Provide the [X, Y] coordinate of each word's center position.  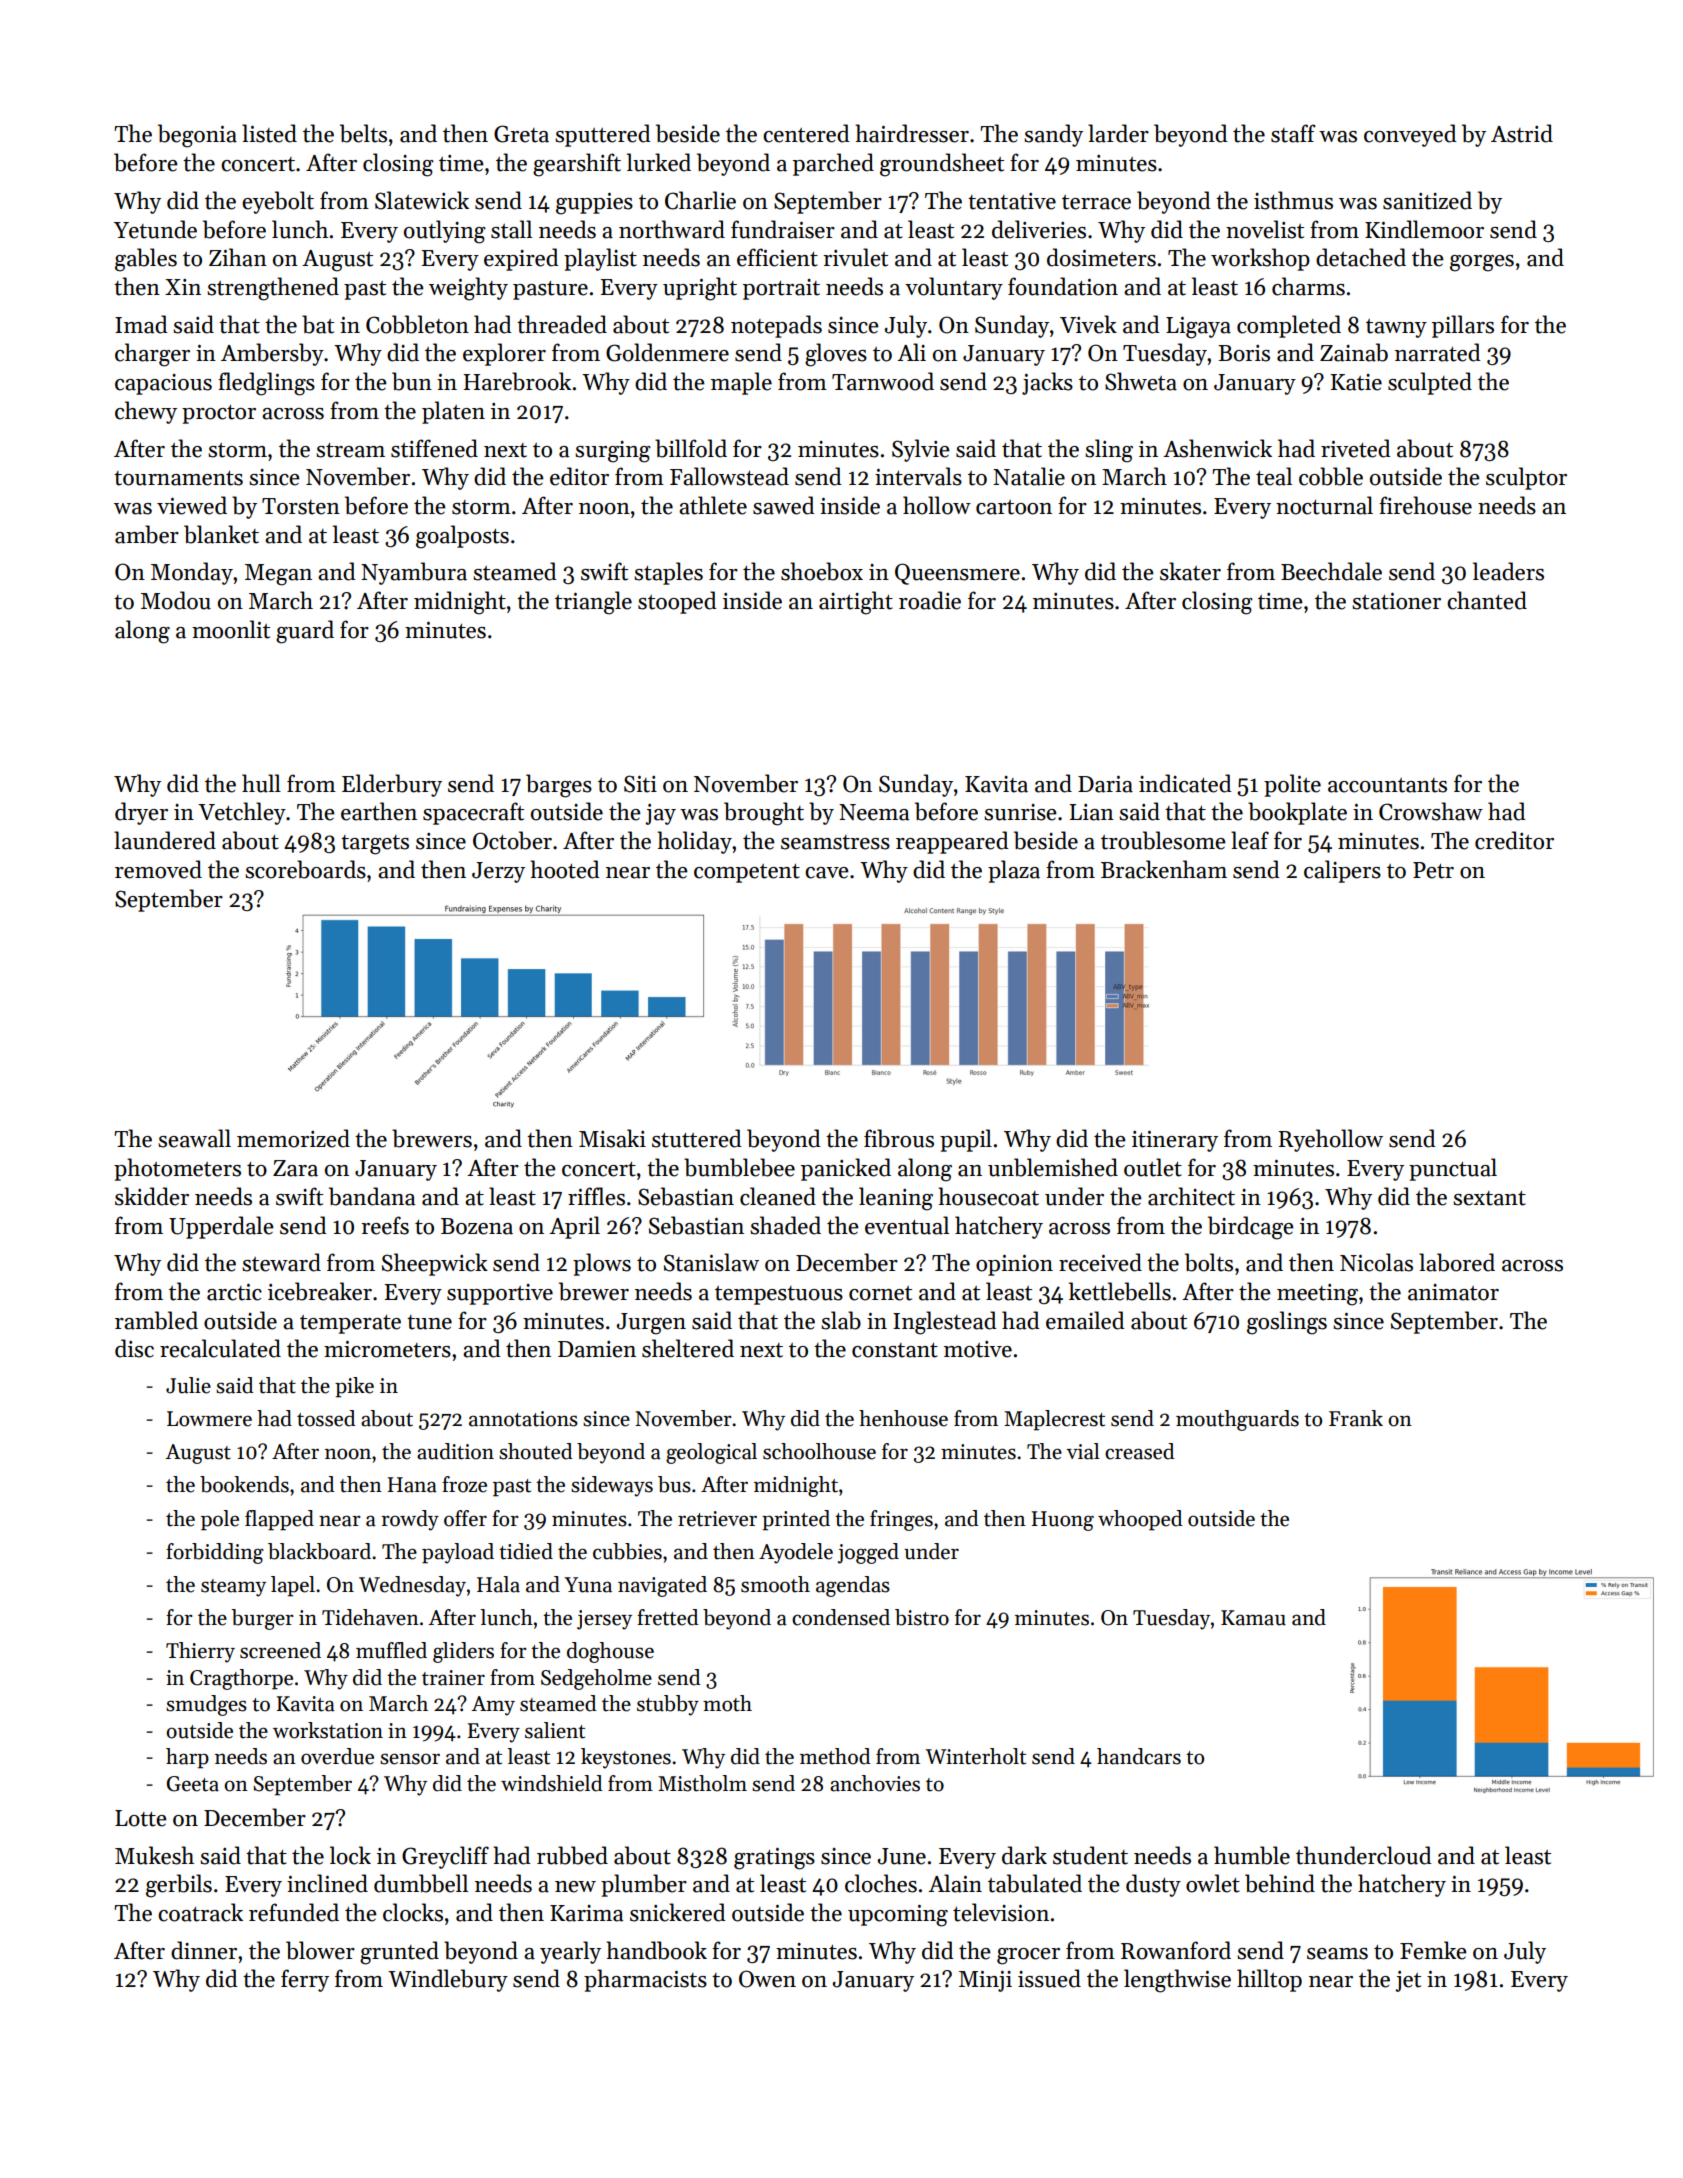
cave [827, 873]
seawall [194, 1138]
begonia [197, 136]
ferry [305, 1980]
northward [672, 229]
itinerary [1175, 1141]
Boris [1244, 353]
